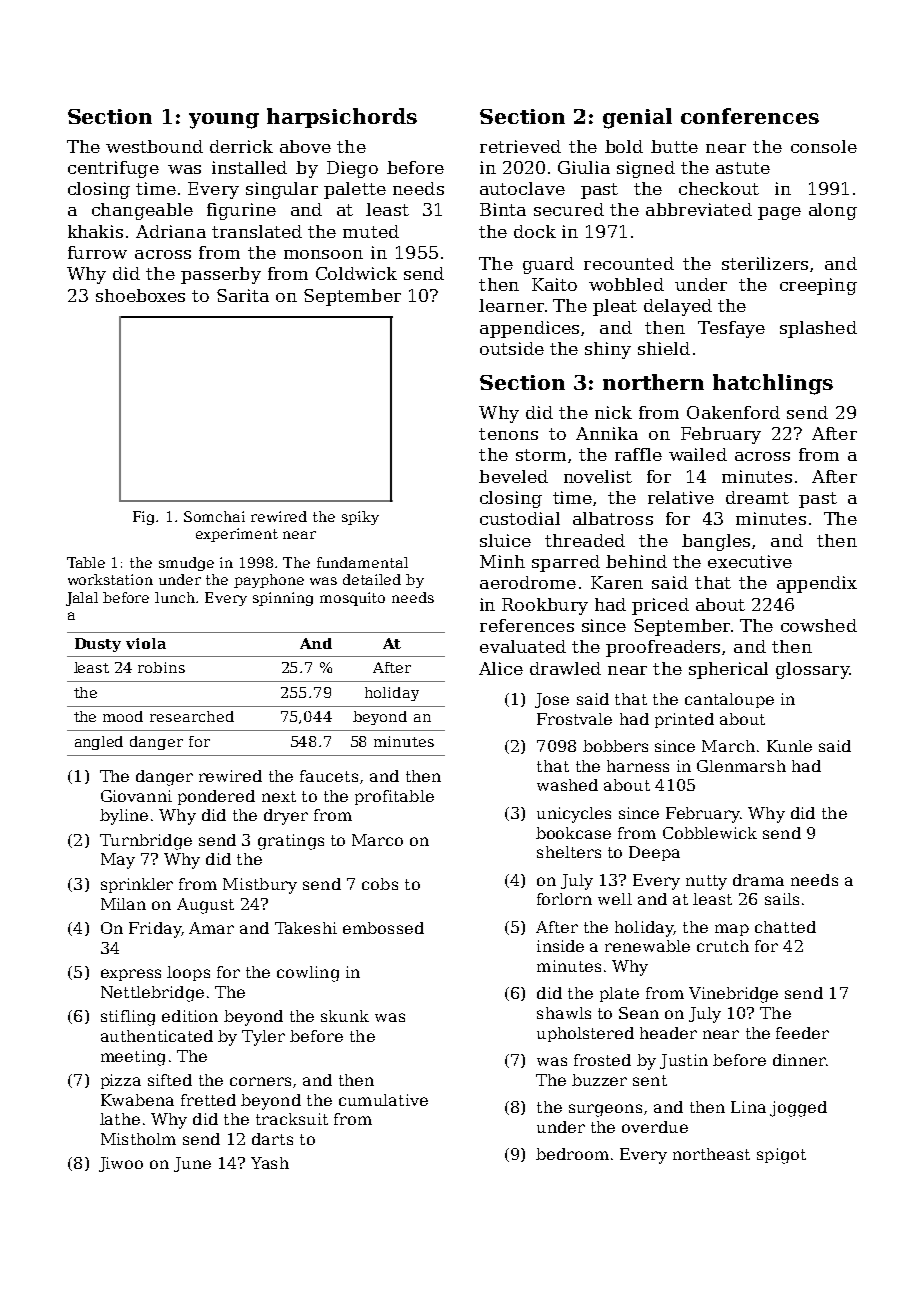 This screenshot has height=1314, width=924. I want to click on bedroom, so click(572, 1154).
